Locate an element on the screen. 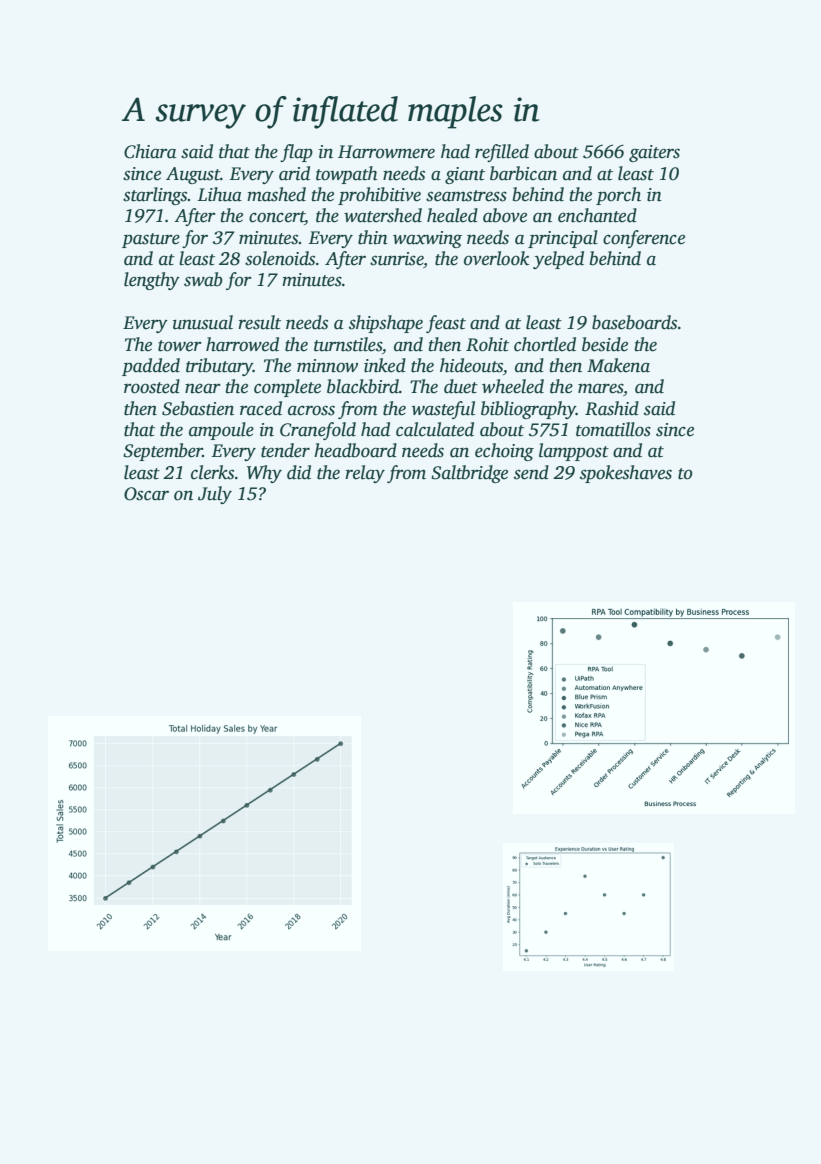  feast is located at coordinates (446, 324).
